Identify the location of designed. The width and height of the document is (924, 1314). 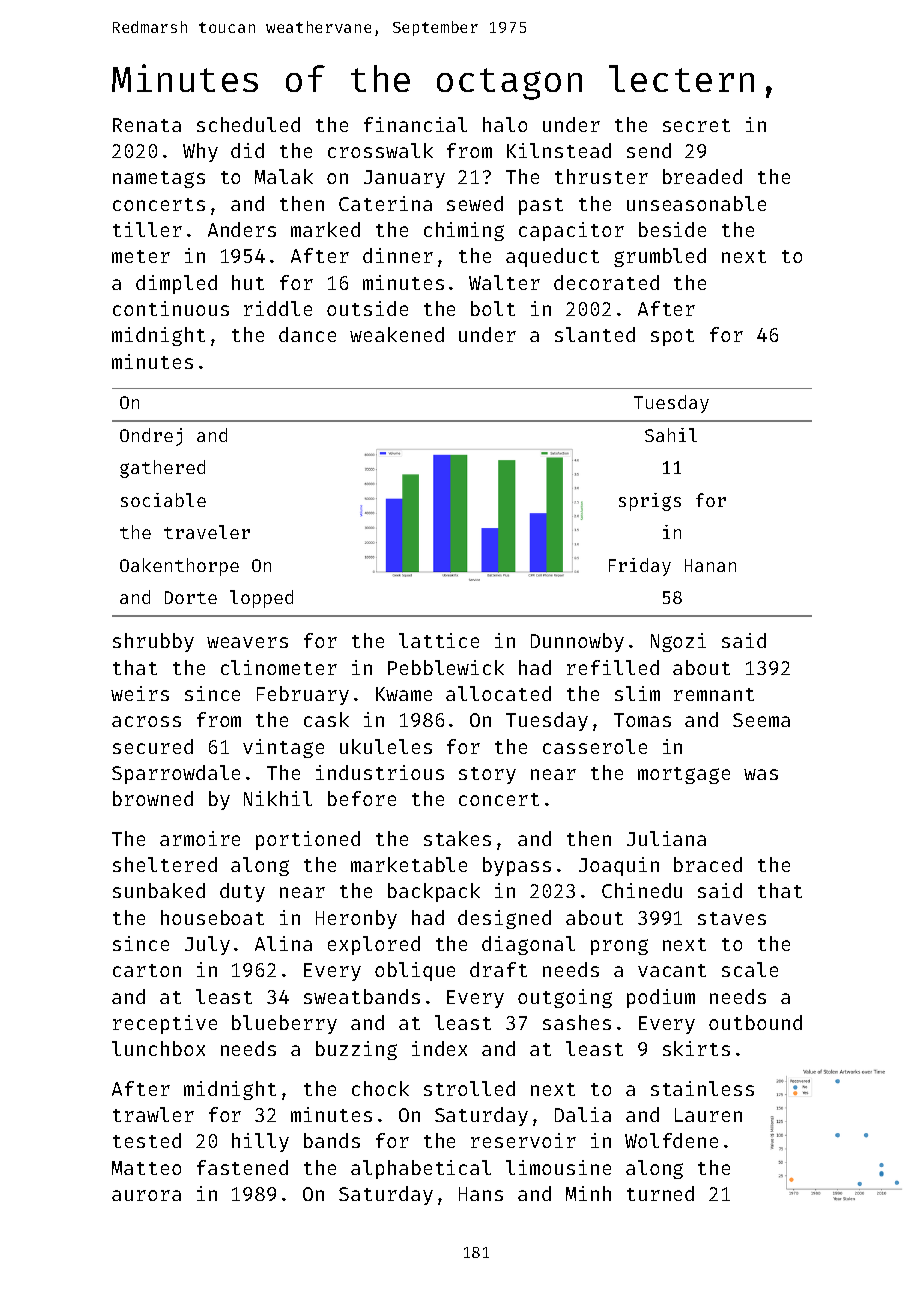
(504, 919).
